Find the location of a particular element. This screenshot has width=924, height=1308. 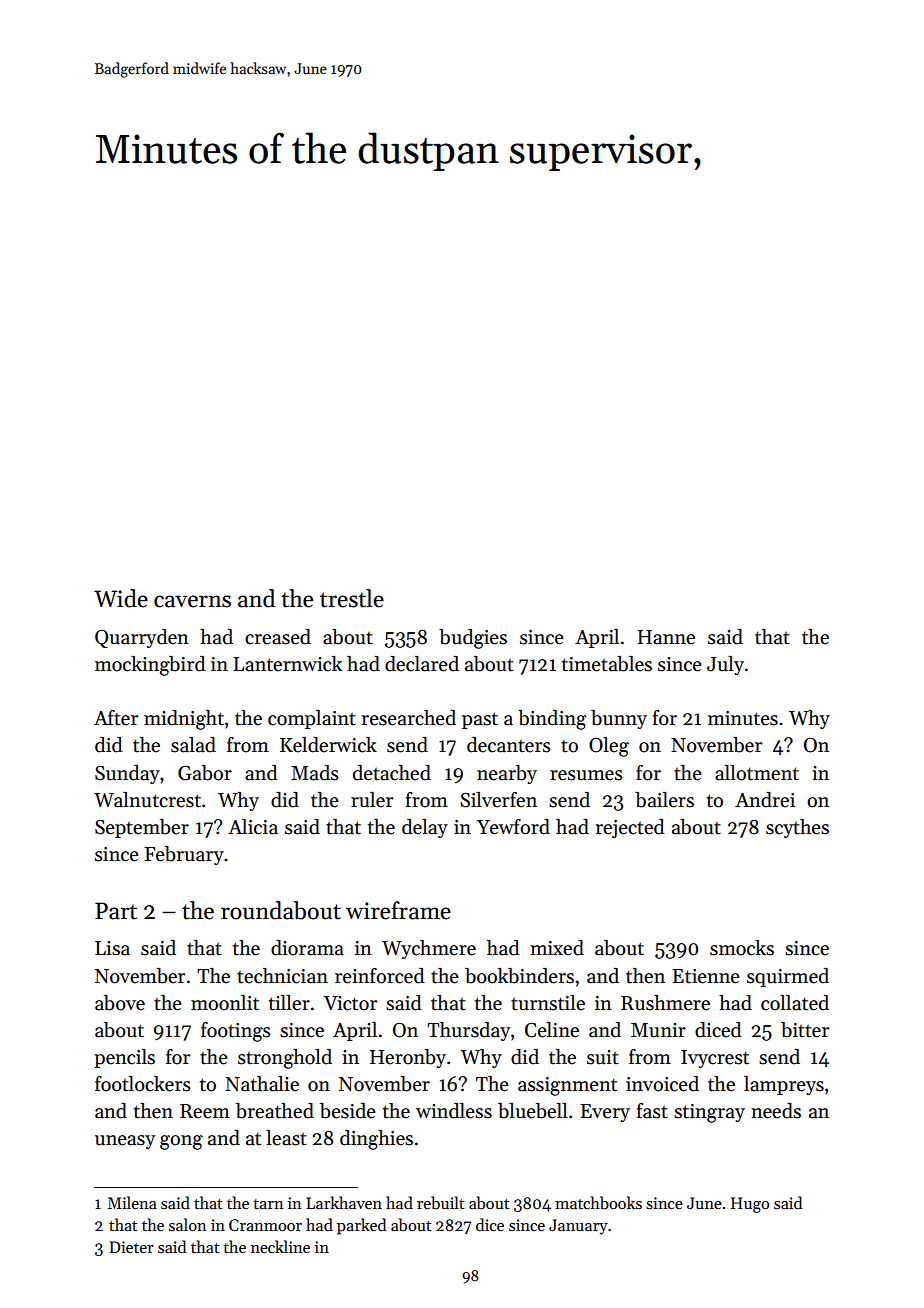

salad is located at coordinates (193, 745).
